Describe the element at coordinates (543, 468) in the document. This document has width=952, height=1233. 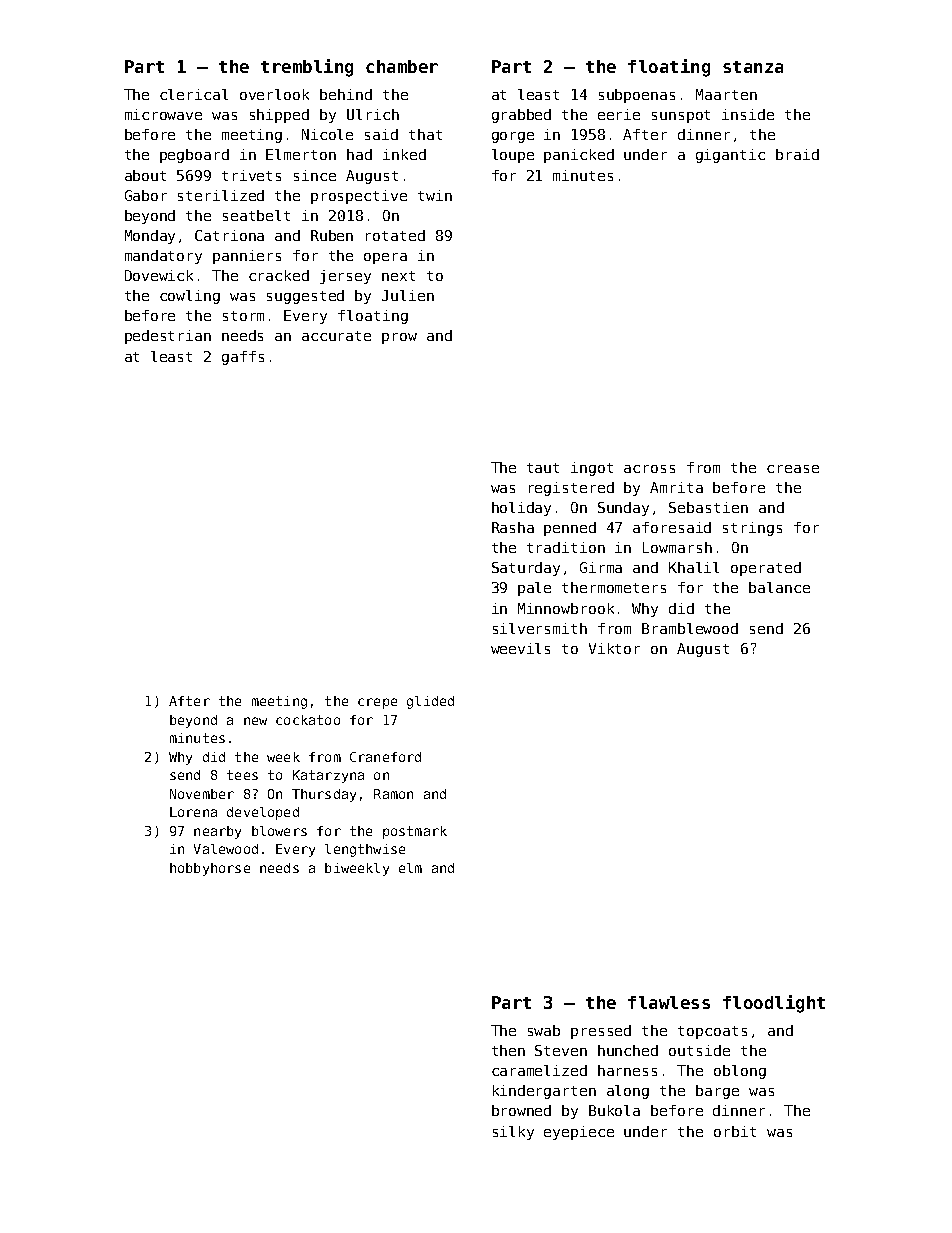
I see `taut` at that location.
